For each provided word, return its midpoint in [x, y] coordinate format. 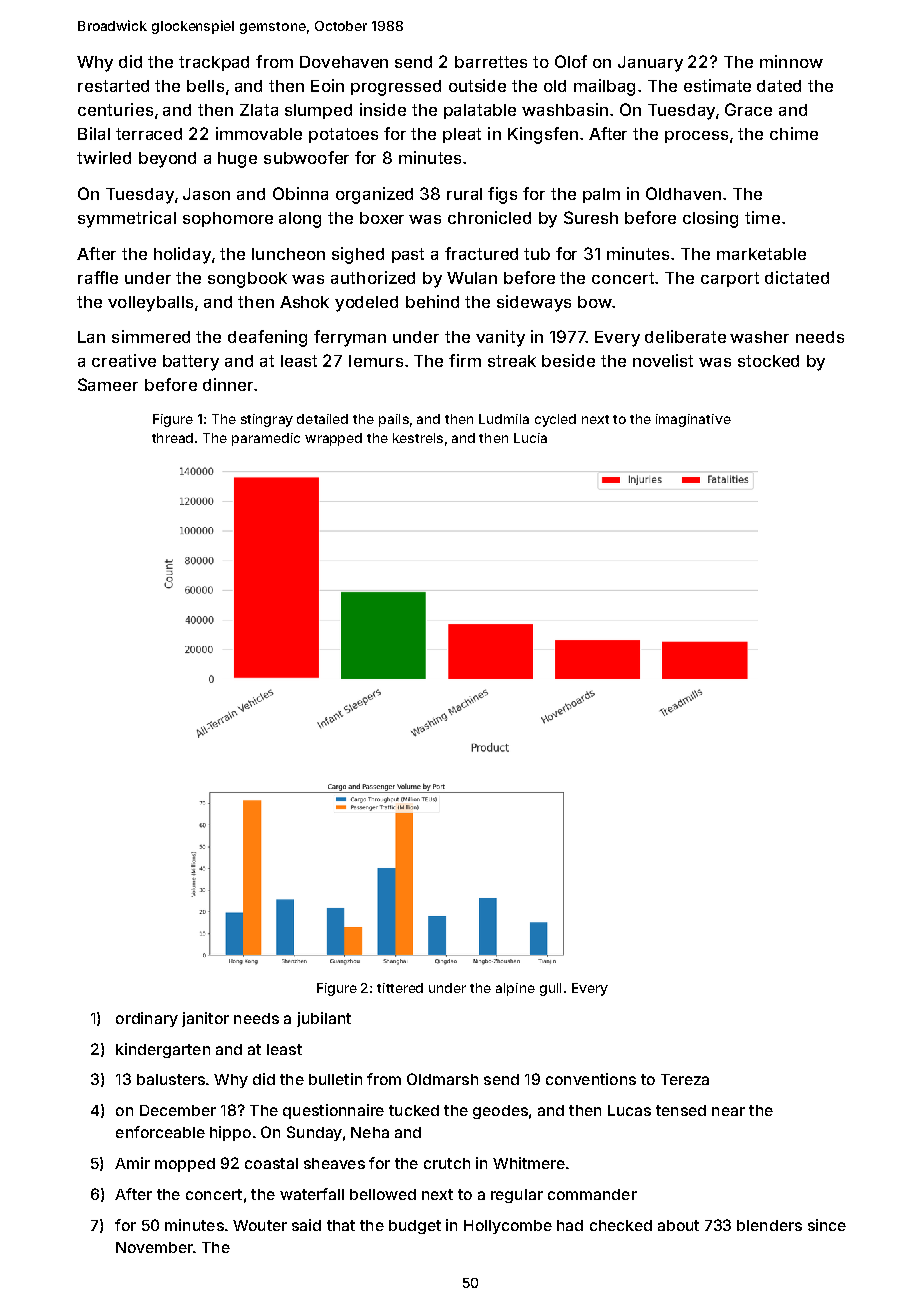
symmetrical [127, 219]
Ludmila [504, 419]
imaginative [693, 420]
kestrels [418, 438]
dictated [797, 277]
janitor [205, 1019]
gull [550, 989]
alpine [515, 989]
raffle [98, 277]
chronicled [489, 217]
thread [172, 438]
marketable [761, 254]
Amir [132, 1163]
